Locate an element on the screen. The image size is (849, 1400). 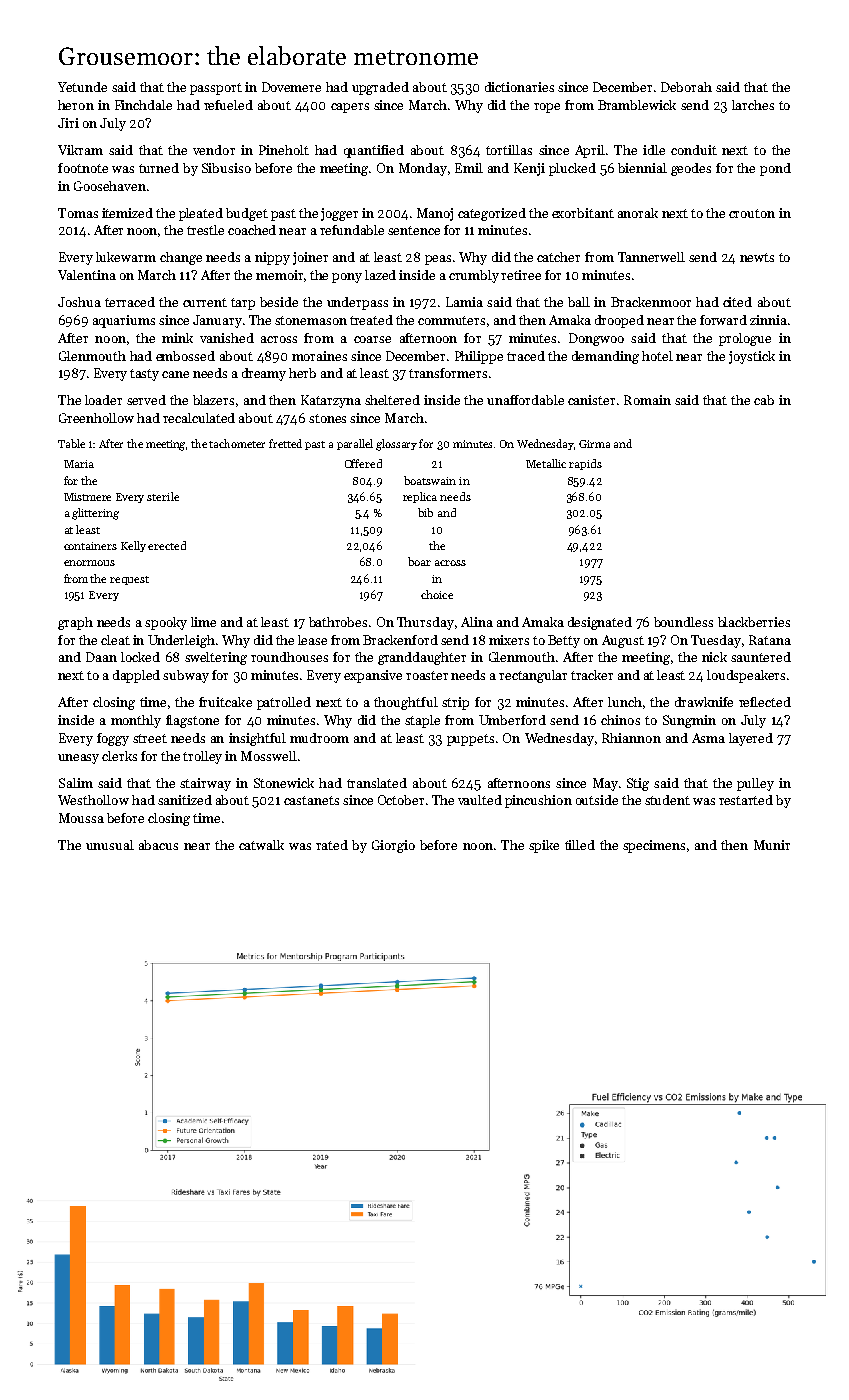
Romain is located at coordinates (647, 400).
